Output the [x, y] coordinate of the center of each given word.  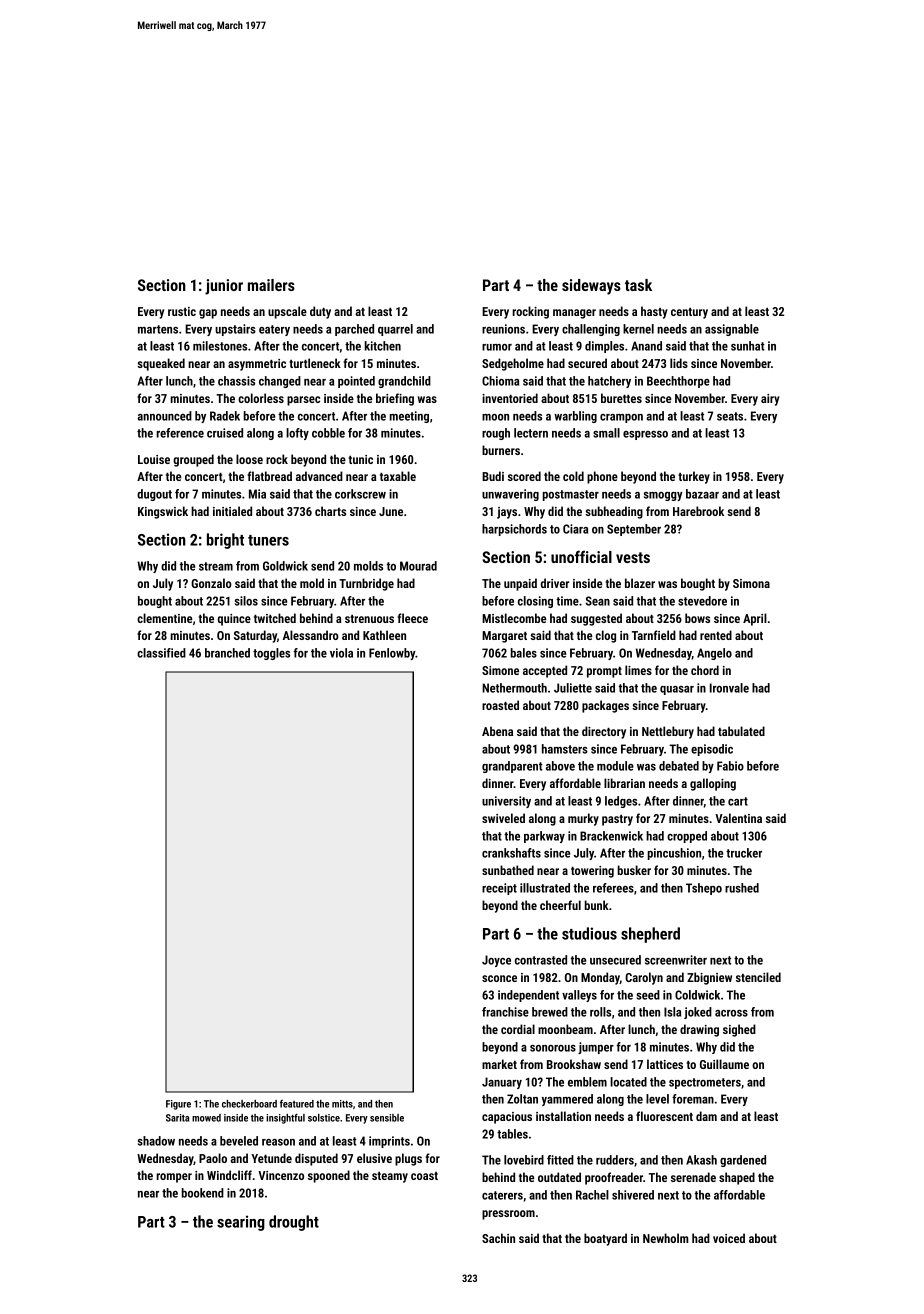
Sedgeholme [513, 364]
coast [424, 1176]
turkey [694, 477]
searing [241, 1223]
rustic [182, 311]
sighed [739, 1030]
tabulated [741, 731]
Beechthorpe [678, 382]
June [391, 511]
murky [583, 819]
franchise [505, 1012]
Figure [178, 1105]
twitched [275, 618]
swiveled [503, 818]
